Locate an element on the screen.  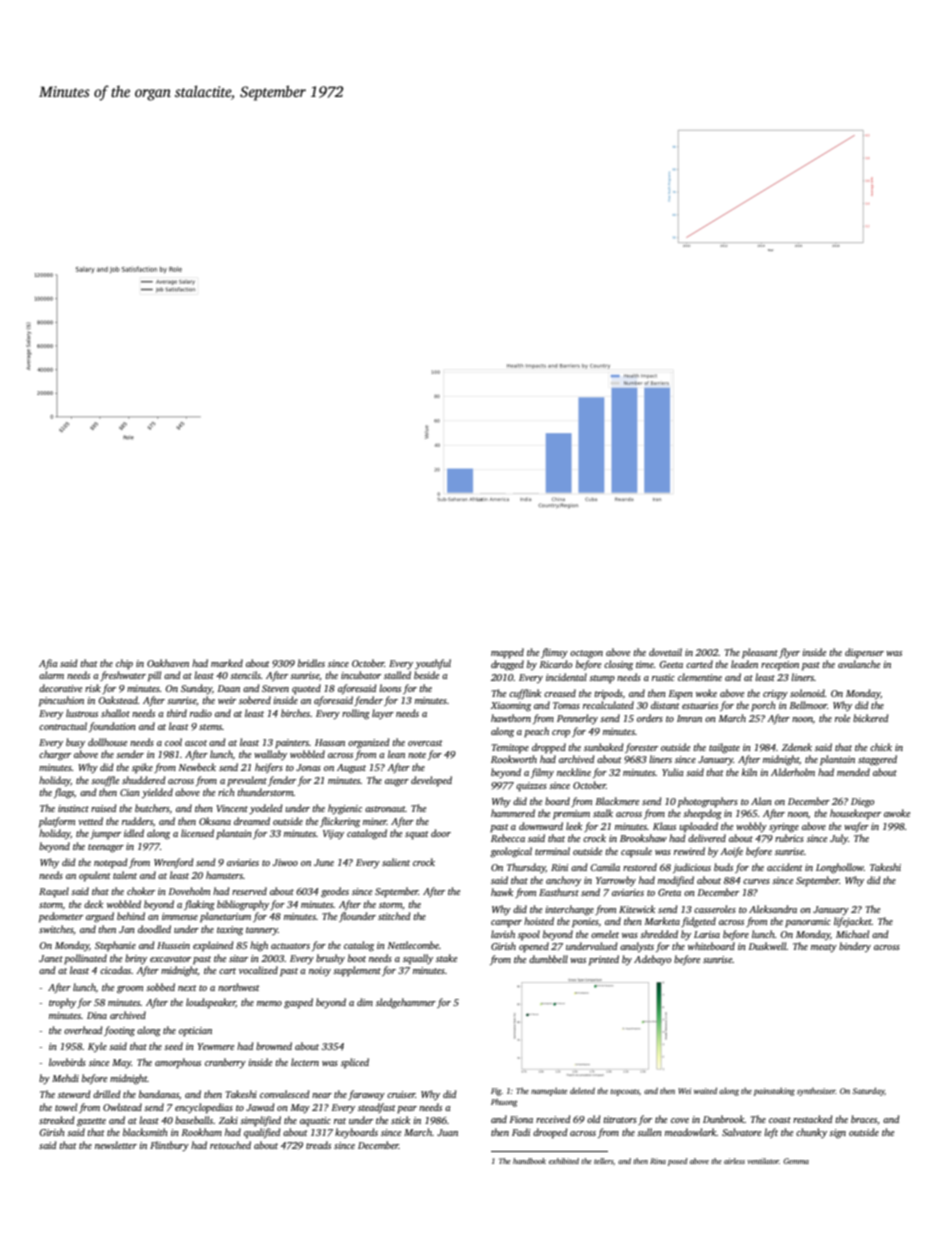
Newbeck is located at coordinates (197, 767).
